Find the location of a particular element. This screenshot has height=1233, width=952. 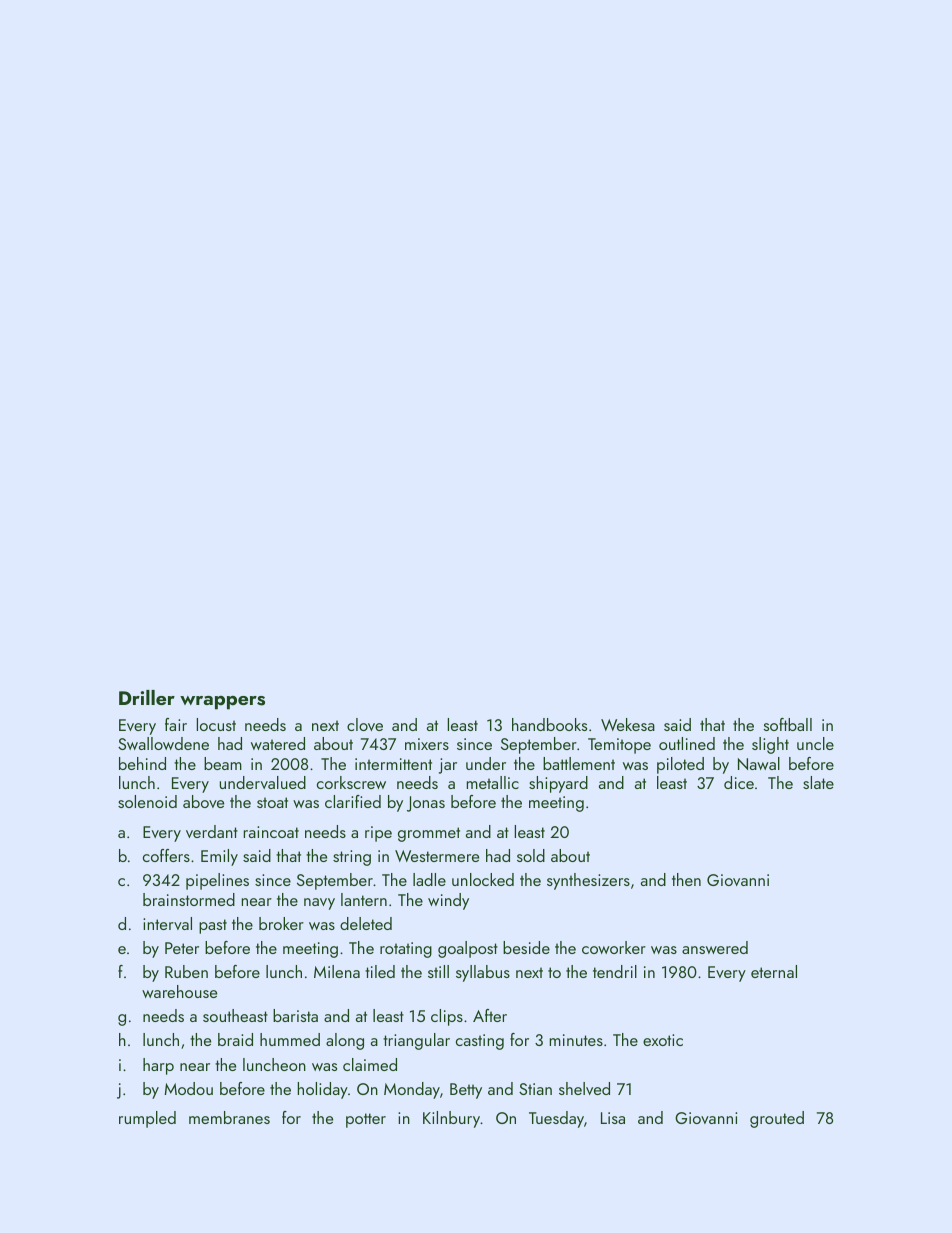

Emily is located at coordinates (219, 857).
